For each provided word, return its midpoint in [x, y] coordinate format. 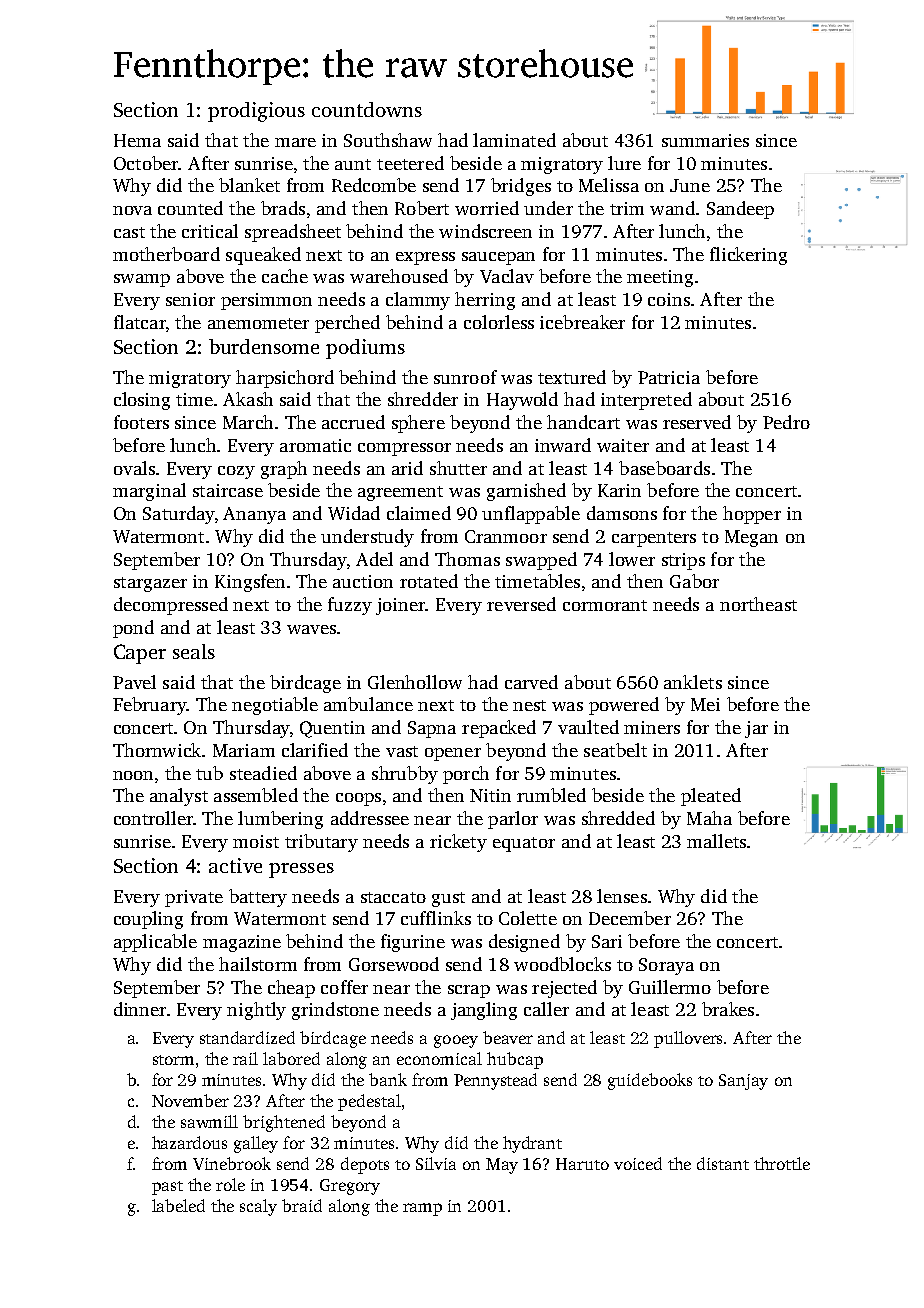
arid [407, 468]
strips [683, 561]
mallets [716, 841]
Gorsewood [394, 964]
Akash [248, 399]
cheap [291, 989]
